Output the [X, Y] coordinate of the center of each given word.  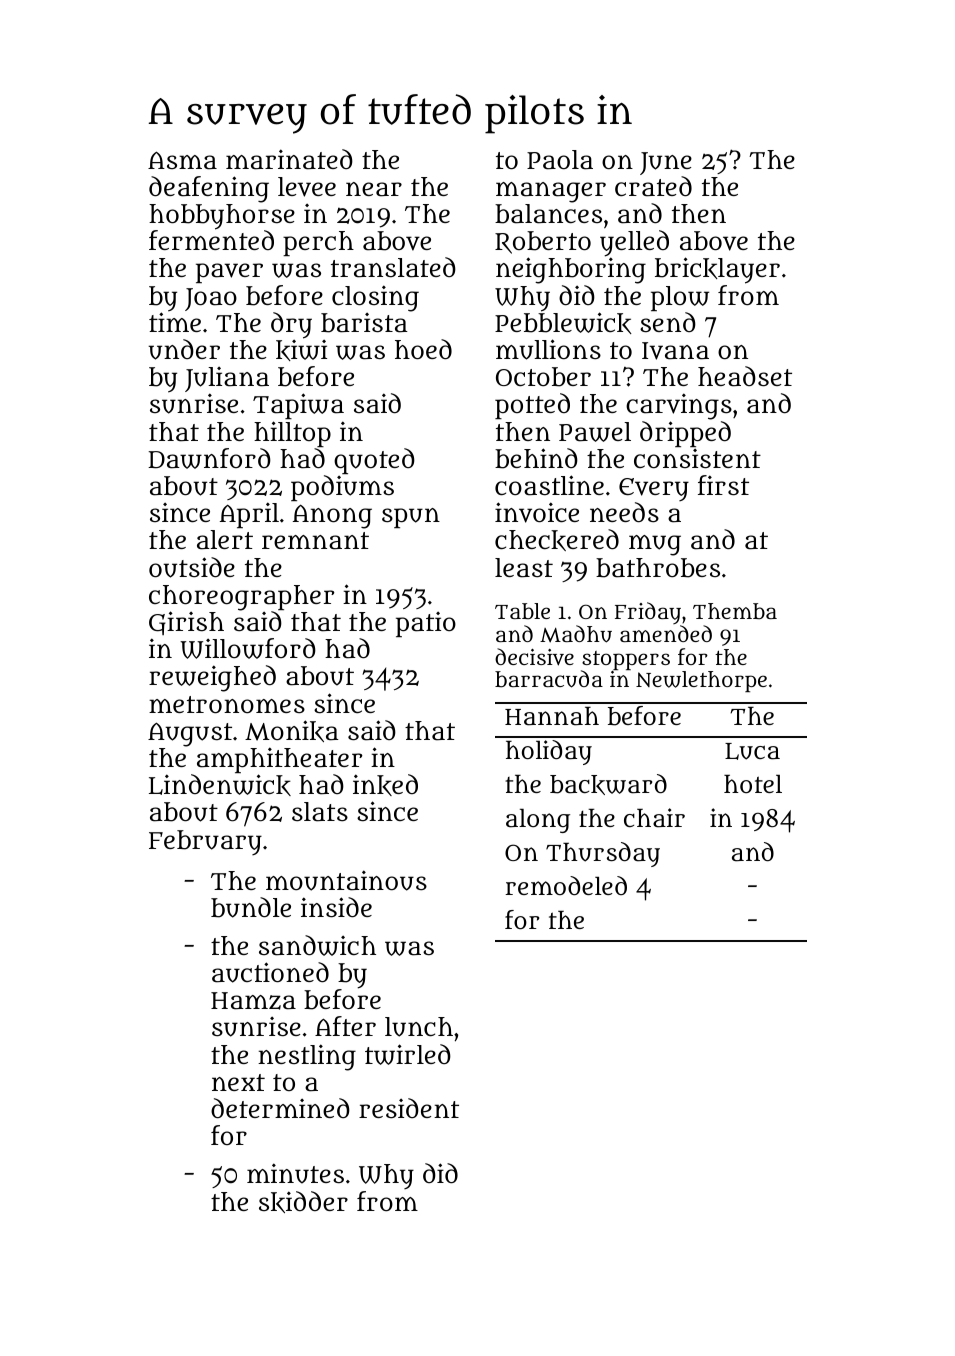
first [723, 485]
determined [280, 1108]
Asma [182, 160]
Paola [560, 160]
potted [532, 406]
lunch [419, 1027]
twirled [408, 1054]
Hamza [253, 1001]
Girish [186, 623]
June [666, 163]
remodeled [566, 885]
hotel [753, 784]
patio [426, 624]
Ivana [675, 351]
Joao [211, 299]
